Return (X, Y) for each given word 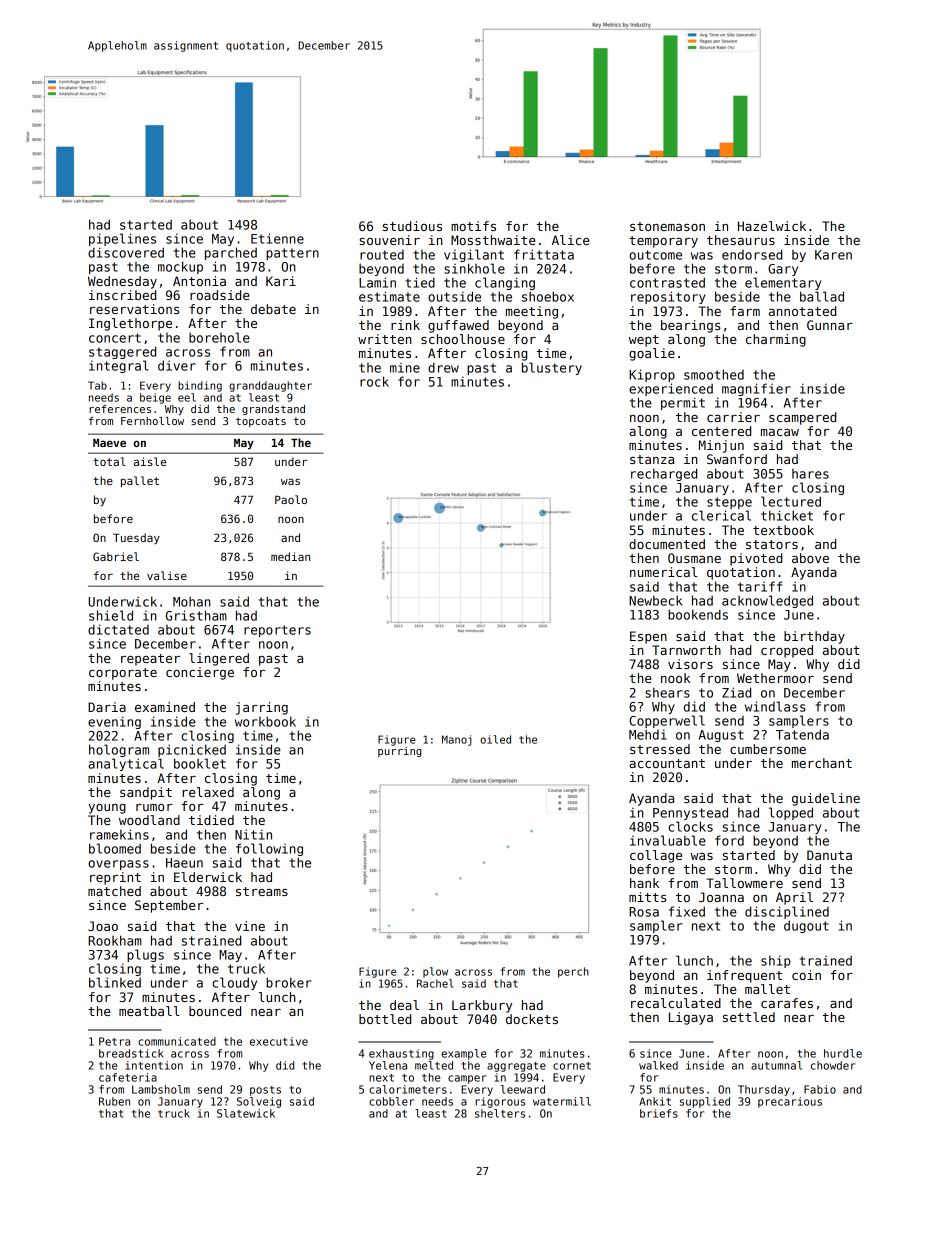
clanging (505, 283)
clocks (690, 826)
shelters (500, 1113)
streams (262, 891)
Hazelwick (772, 226)
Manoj (457, 740)
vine (250, 926)
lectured (791, 501)
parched (231, 253)
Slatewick (246, 1113)
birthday (814, 637)
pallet (140, 481)
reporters (277, 631)
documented (667, 544)
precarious (790, 1102)
